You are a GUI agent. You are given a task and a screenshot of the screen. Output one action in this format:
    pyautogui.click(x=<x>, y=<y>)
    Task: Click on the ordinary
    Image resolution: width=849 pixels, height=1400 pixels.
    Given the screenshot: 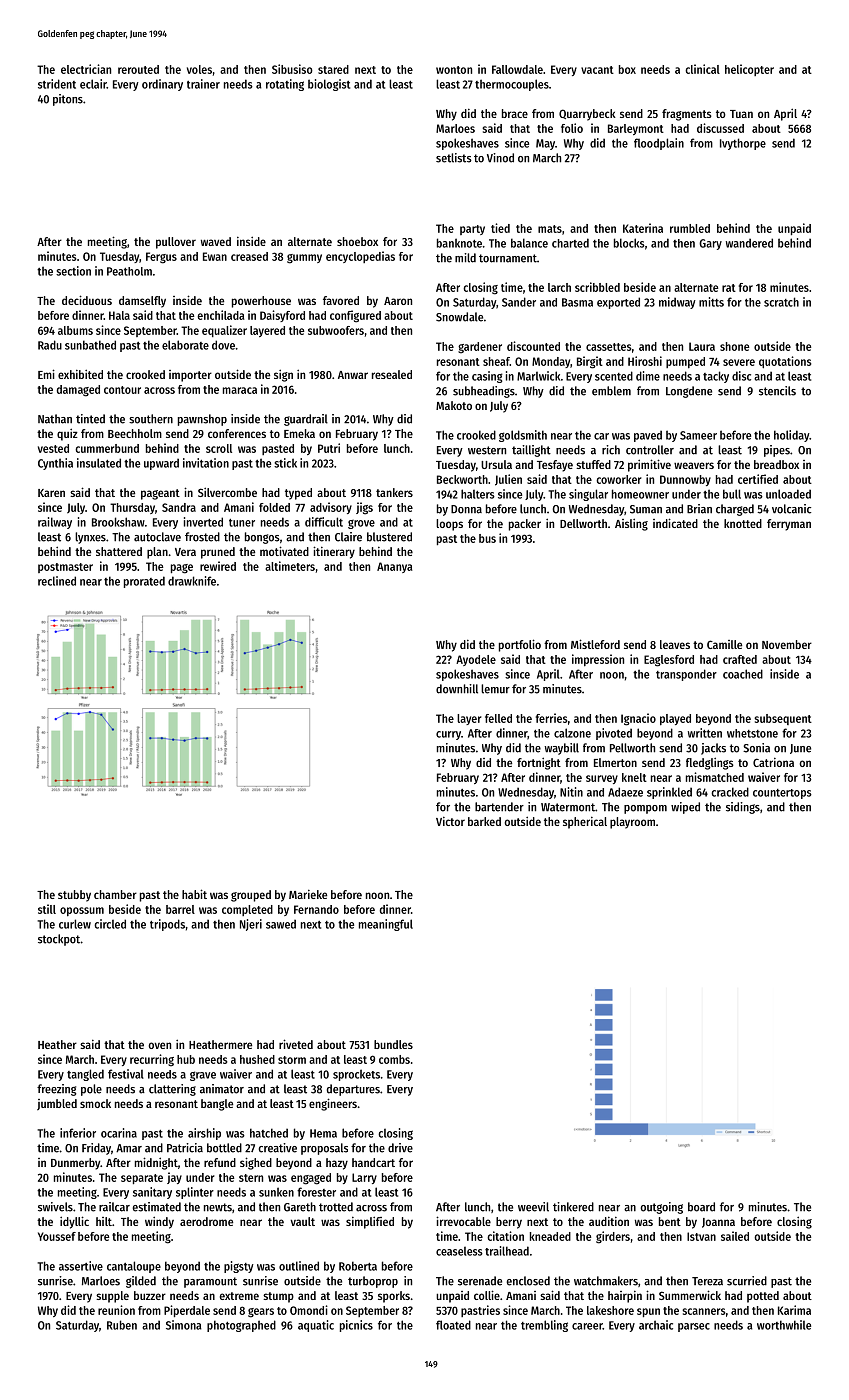 What is the action you would take?
    pyautogui.click(x=162, y=85)
